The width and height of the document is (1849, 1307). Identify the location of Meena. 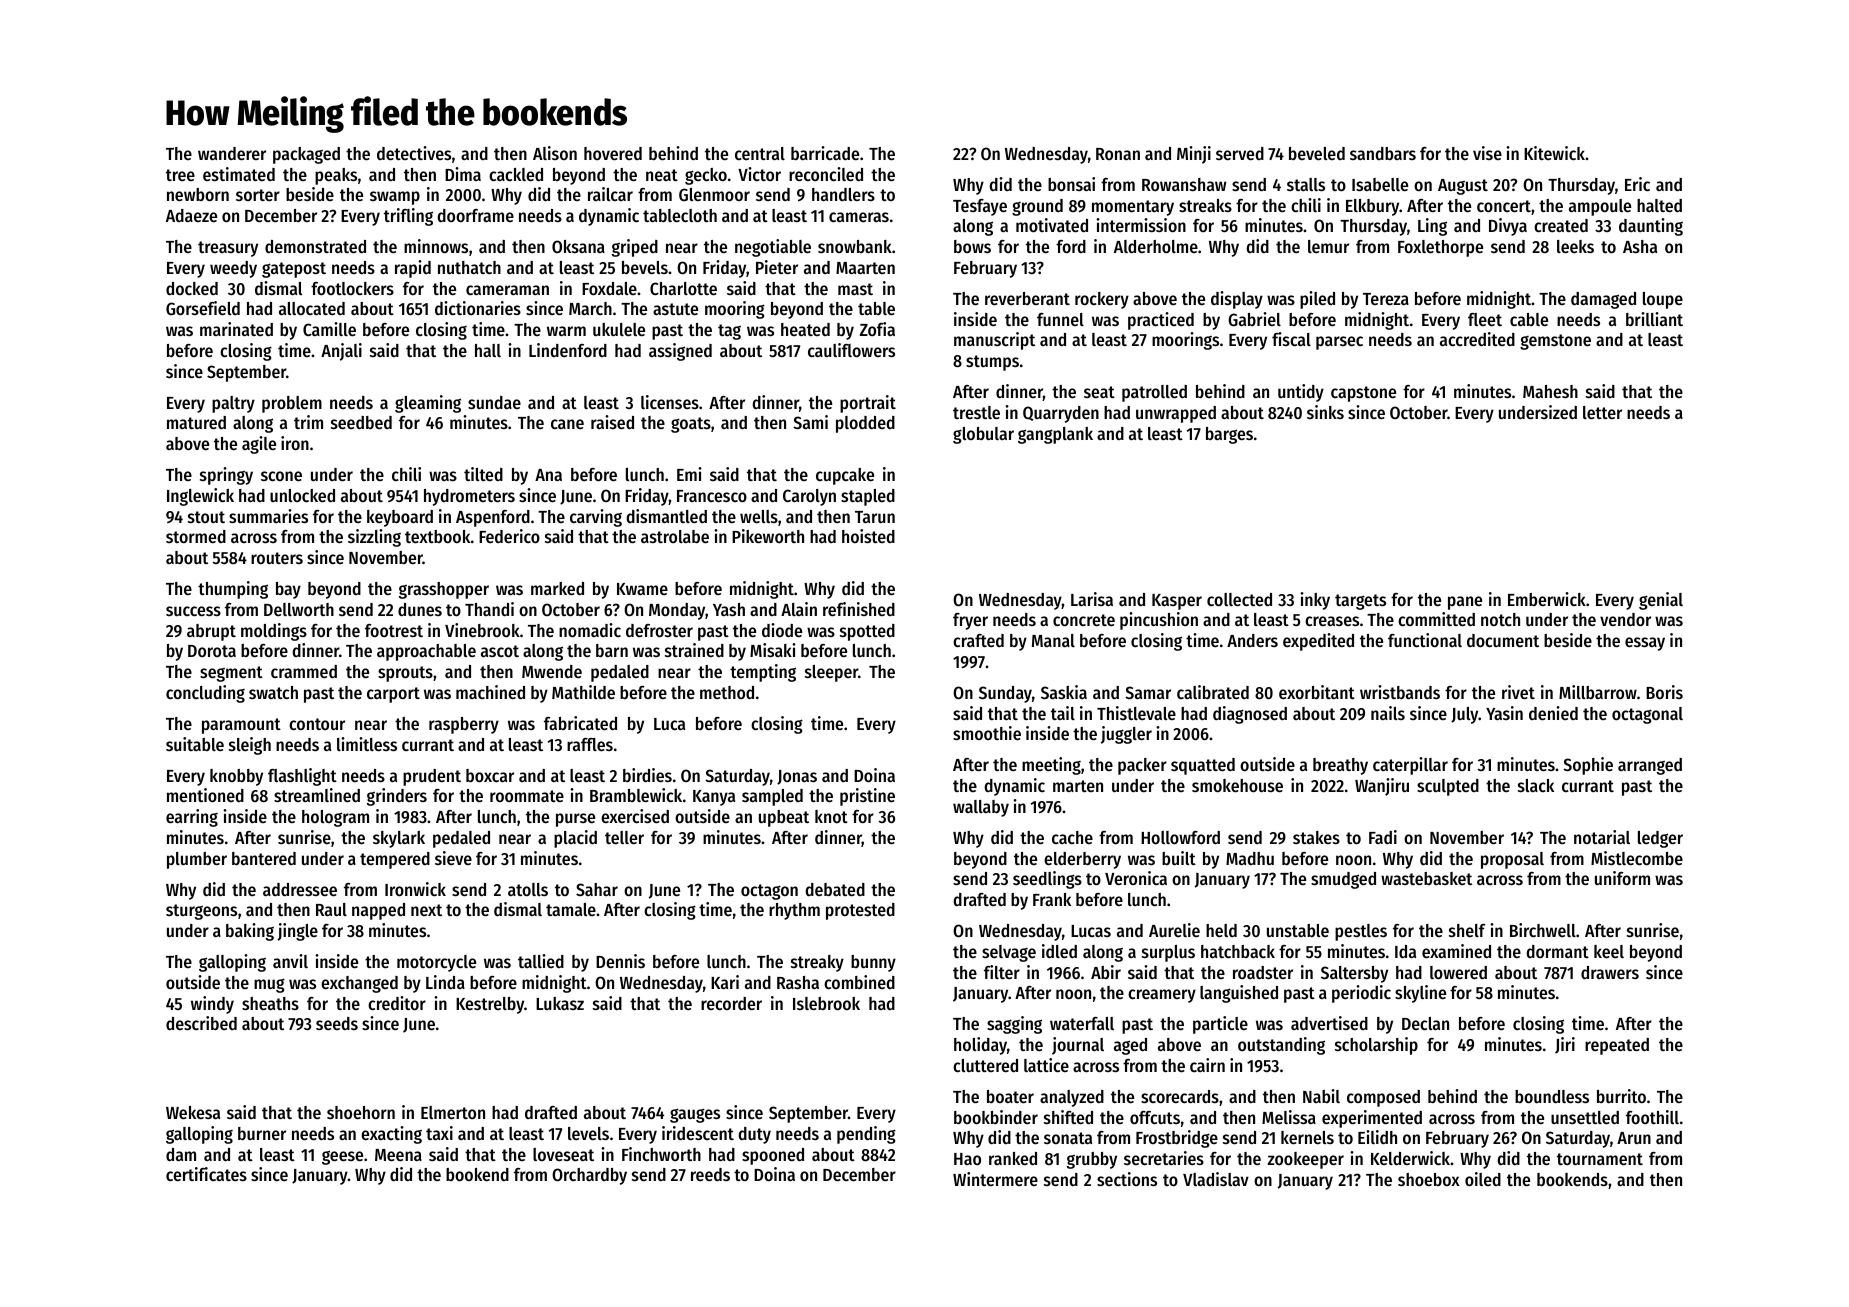
(398, 1155).
